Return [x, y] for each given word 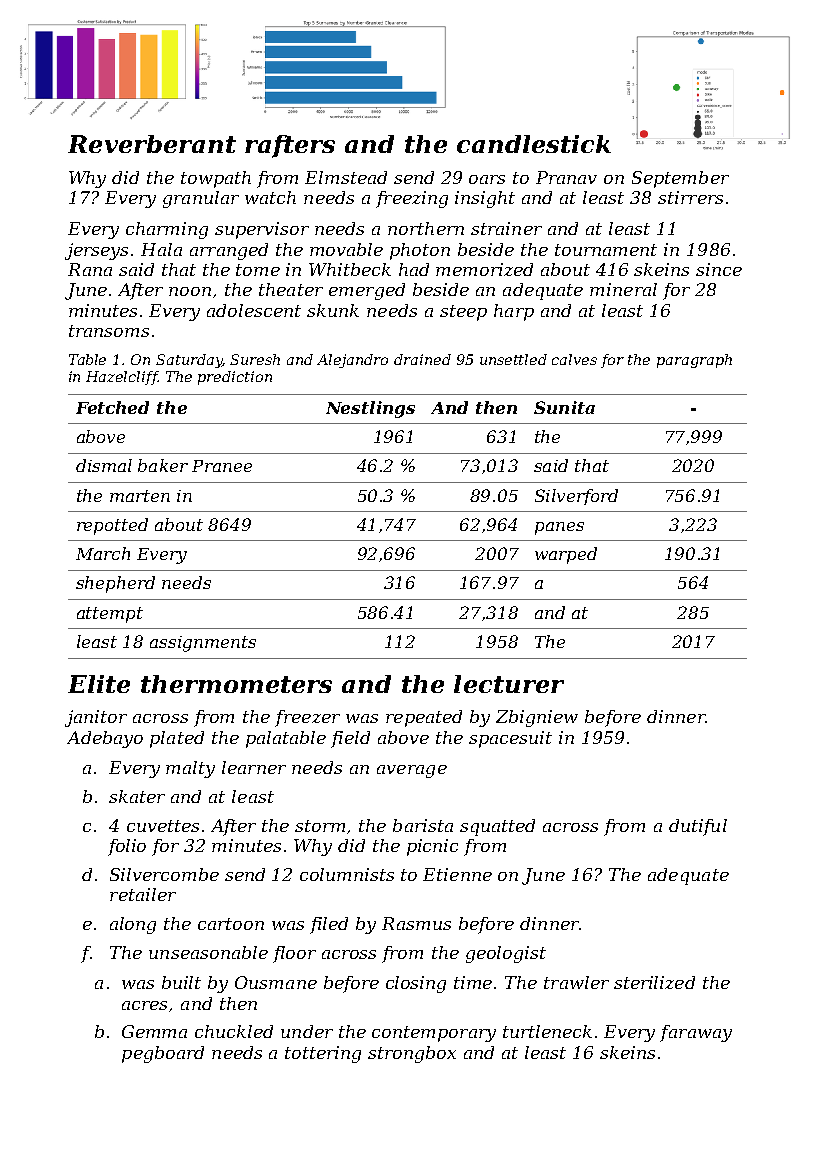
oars [487, 179]
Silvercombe [164, 874]
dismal [104, 465]
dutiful [698, 827]
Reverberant [152, 144]
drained [422, 359]
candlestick [534, 144]
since [719, 269]
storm [320, 826]
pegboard [163, 1054]
